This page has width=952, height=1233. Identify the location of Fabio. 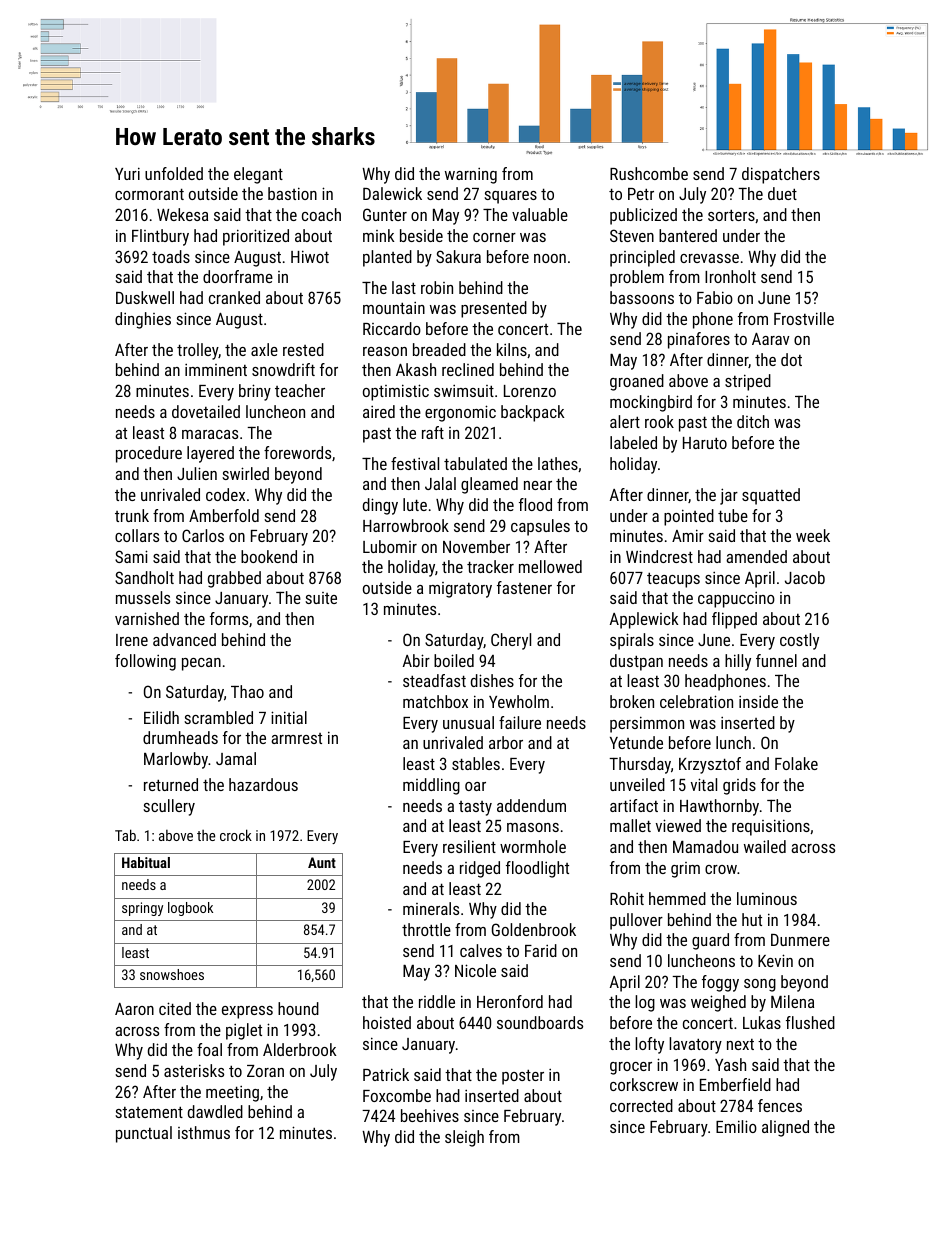
(715, 297).
